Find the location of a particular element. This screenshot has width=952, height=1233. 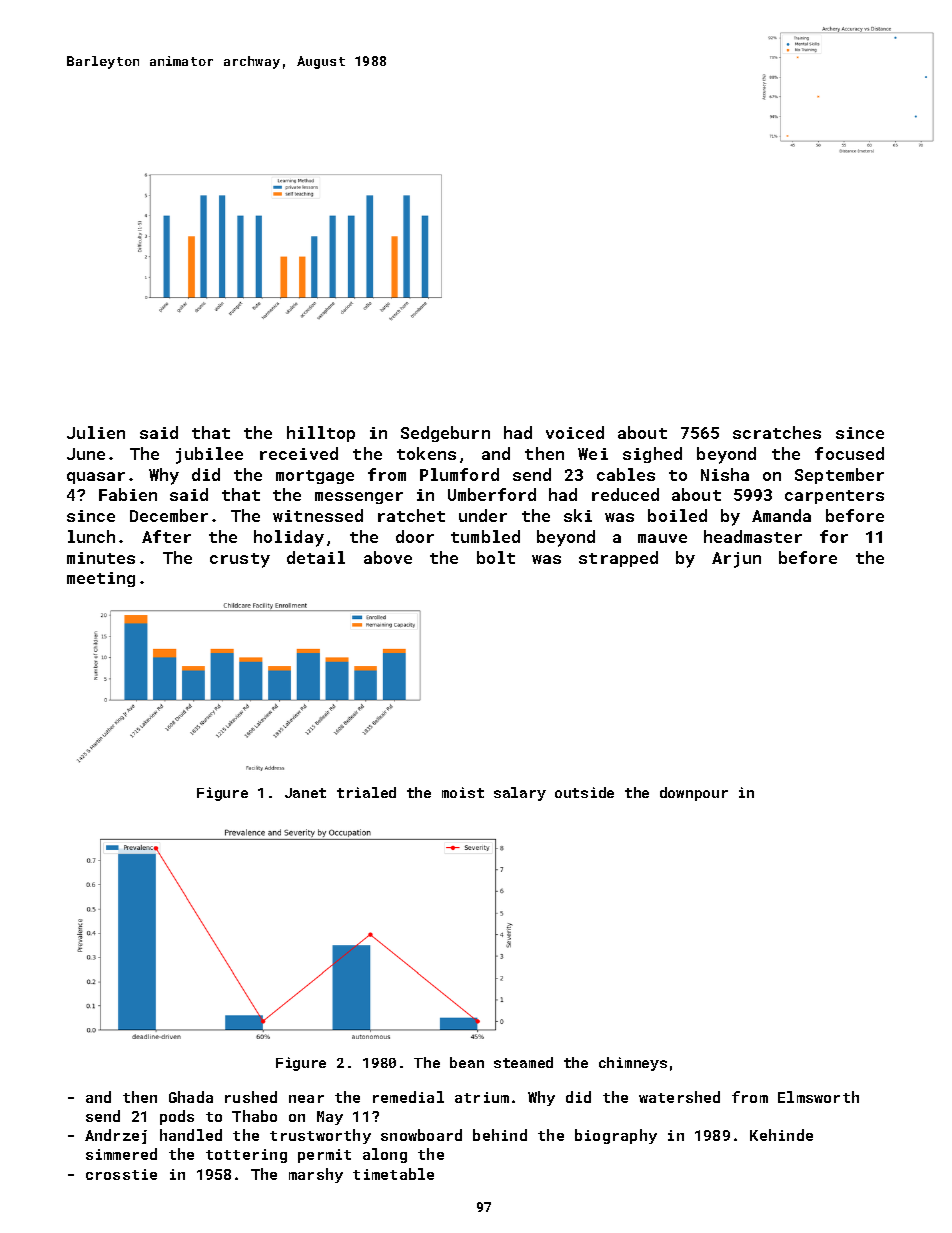

After is located at coordinates (166, 536).
